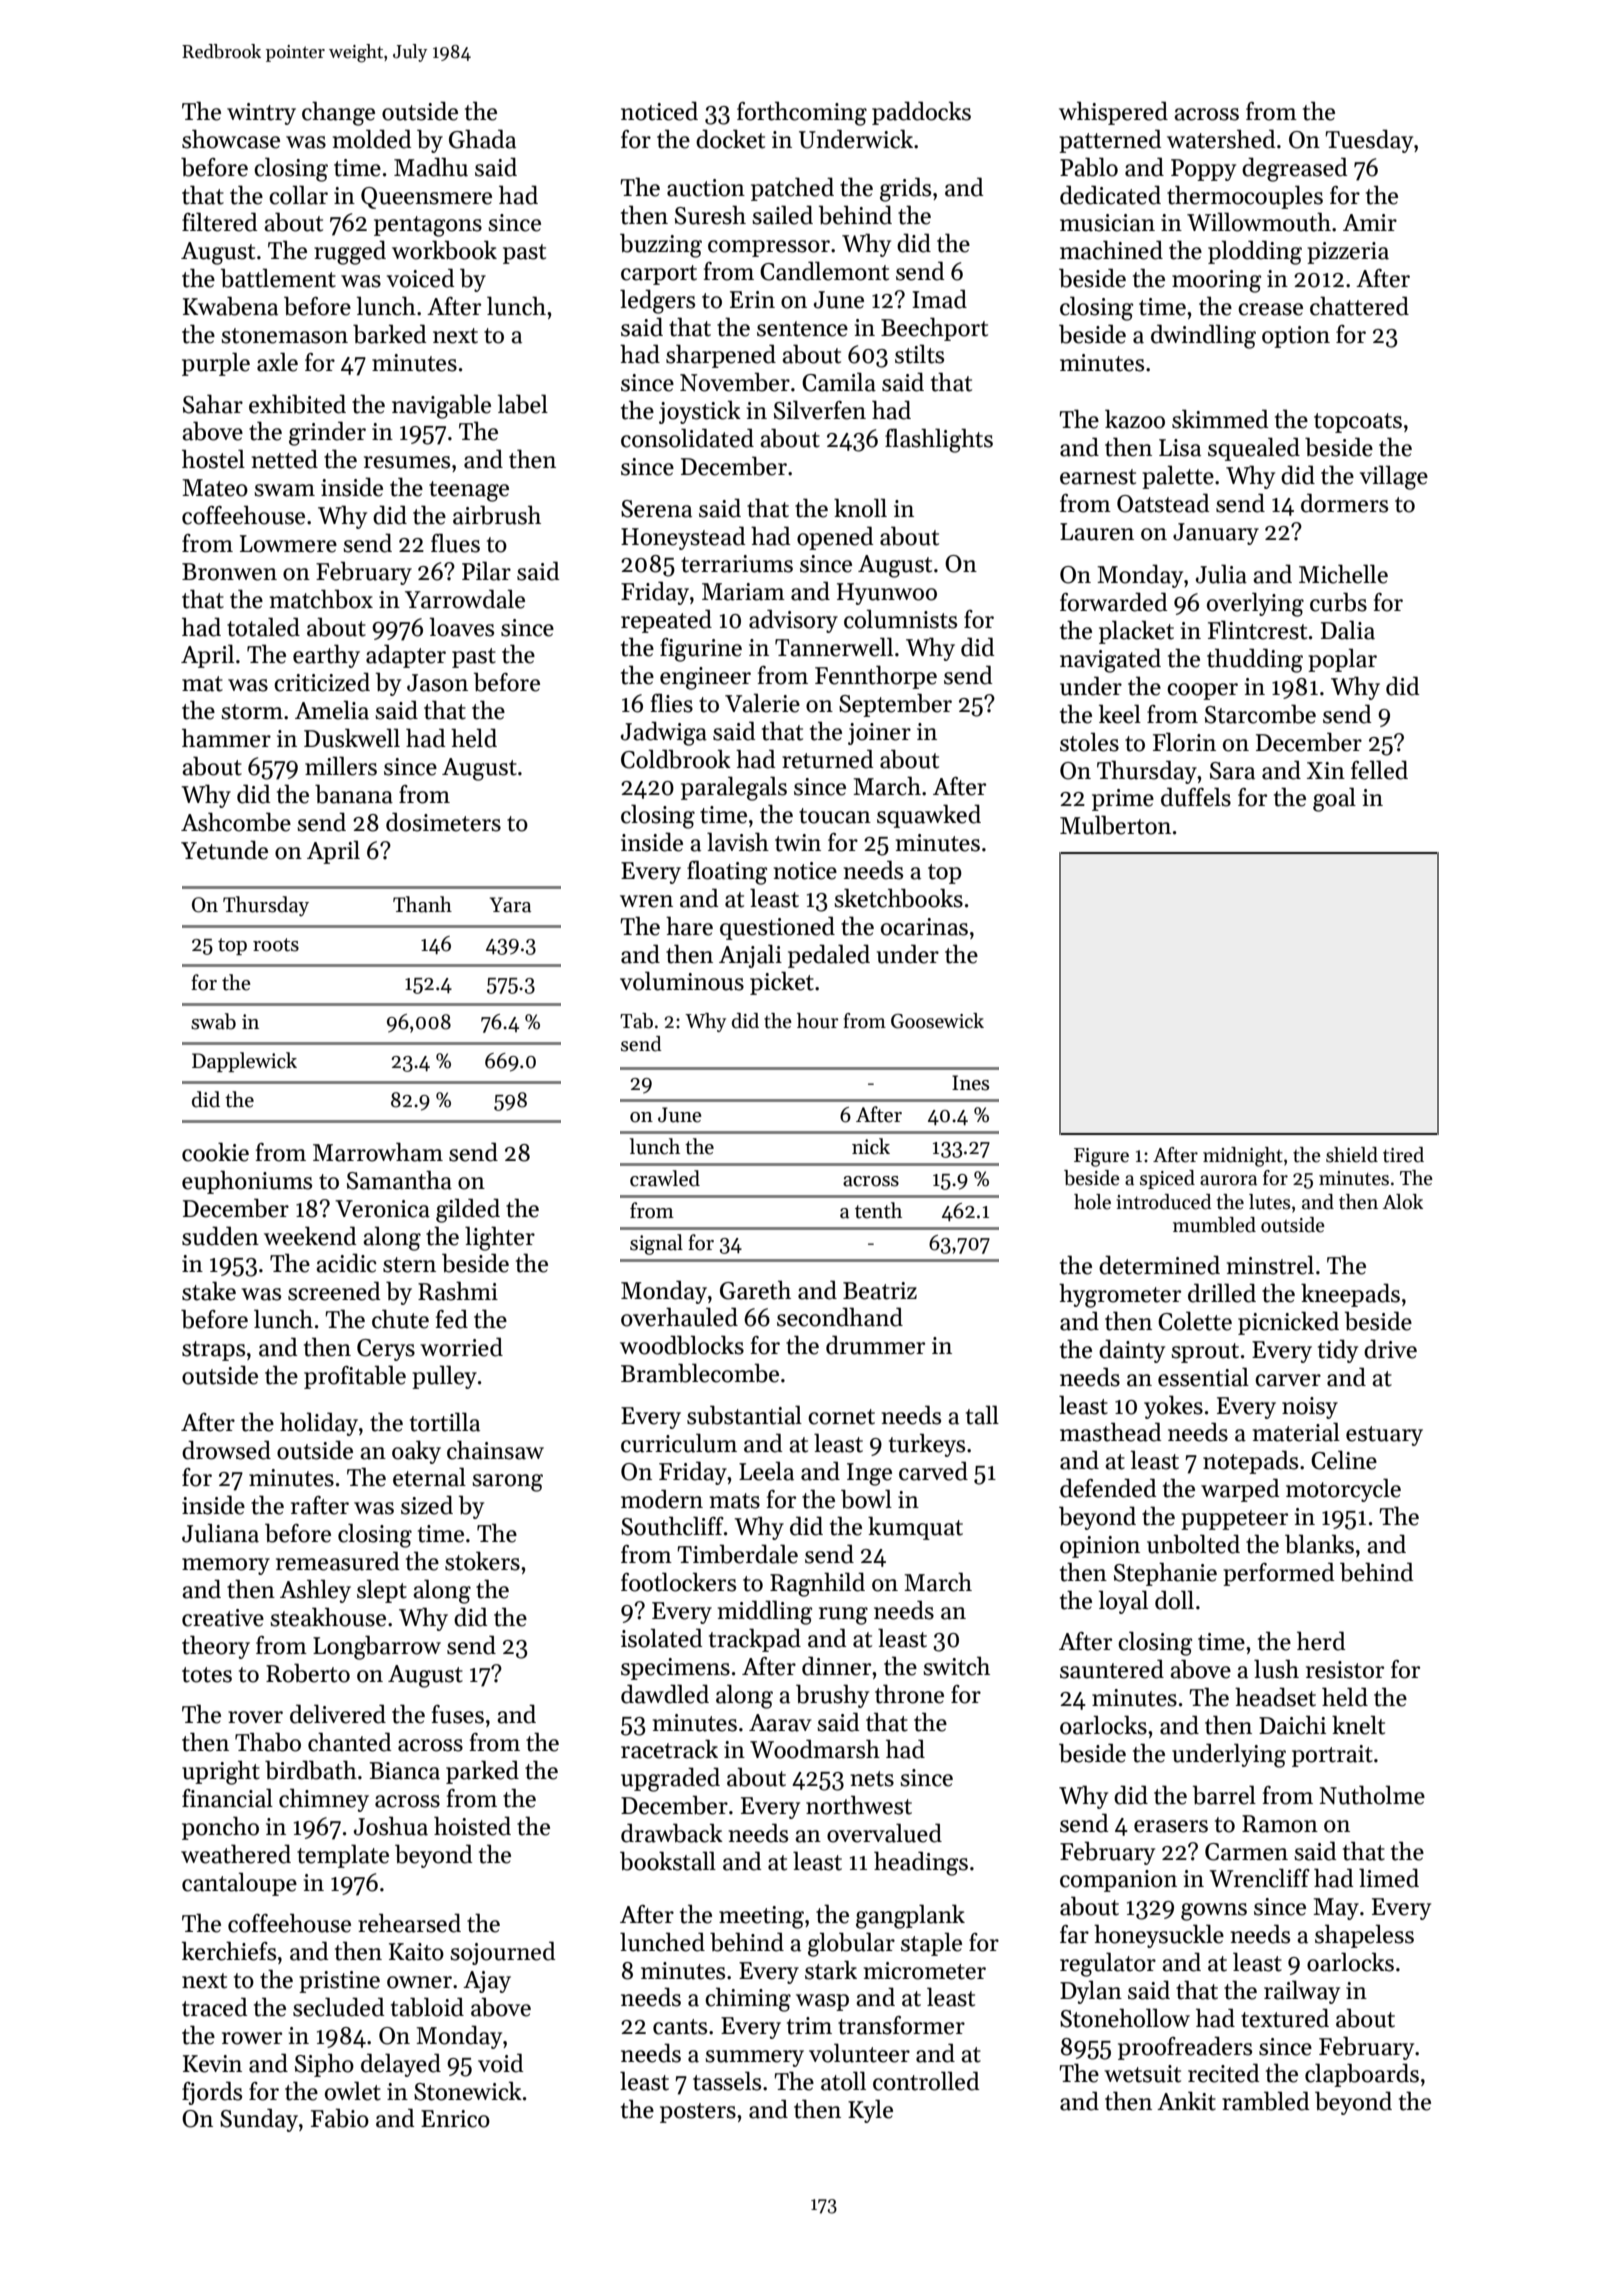 This image has height=2292, width=1620. What do you see at coordinates (802, 113) in the image?
I see `forthcoming` at bounding box center [802, 113].
